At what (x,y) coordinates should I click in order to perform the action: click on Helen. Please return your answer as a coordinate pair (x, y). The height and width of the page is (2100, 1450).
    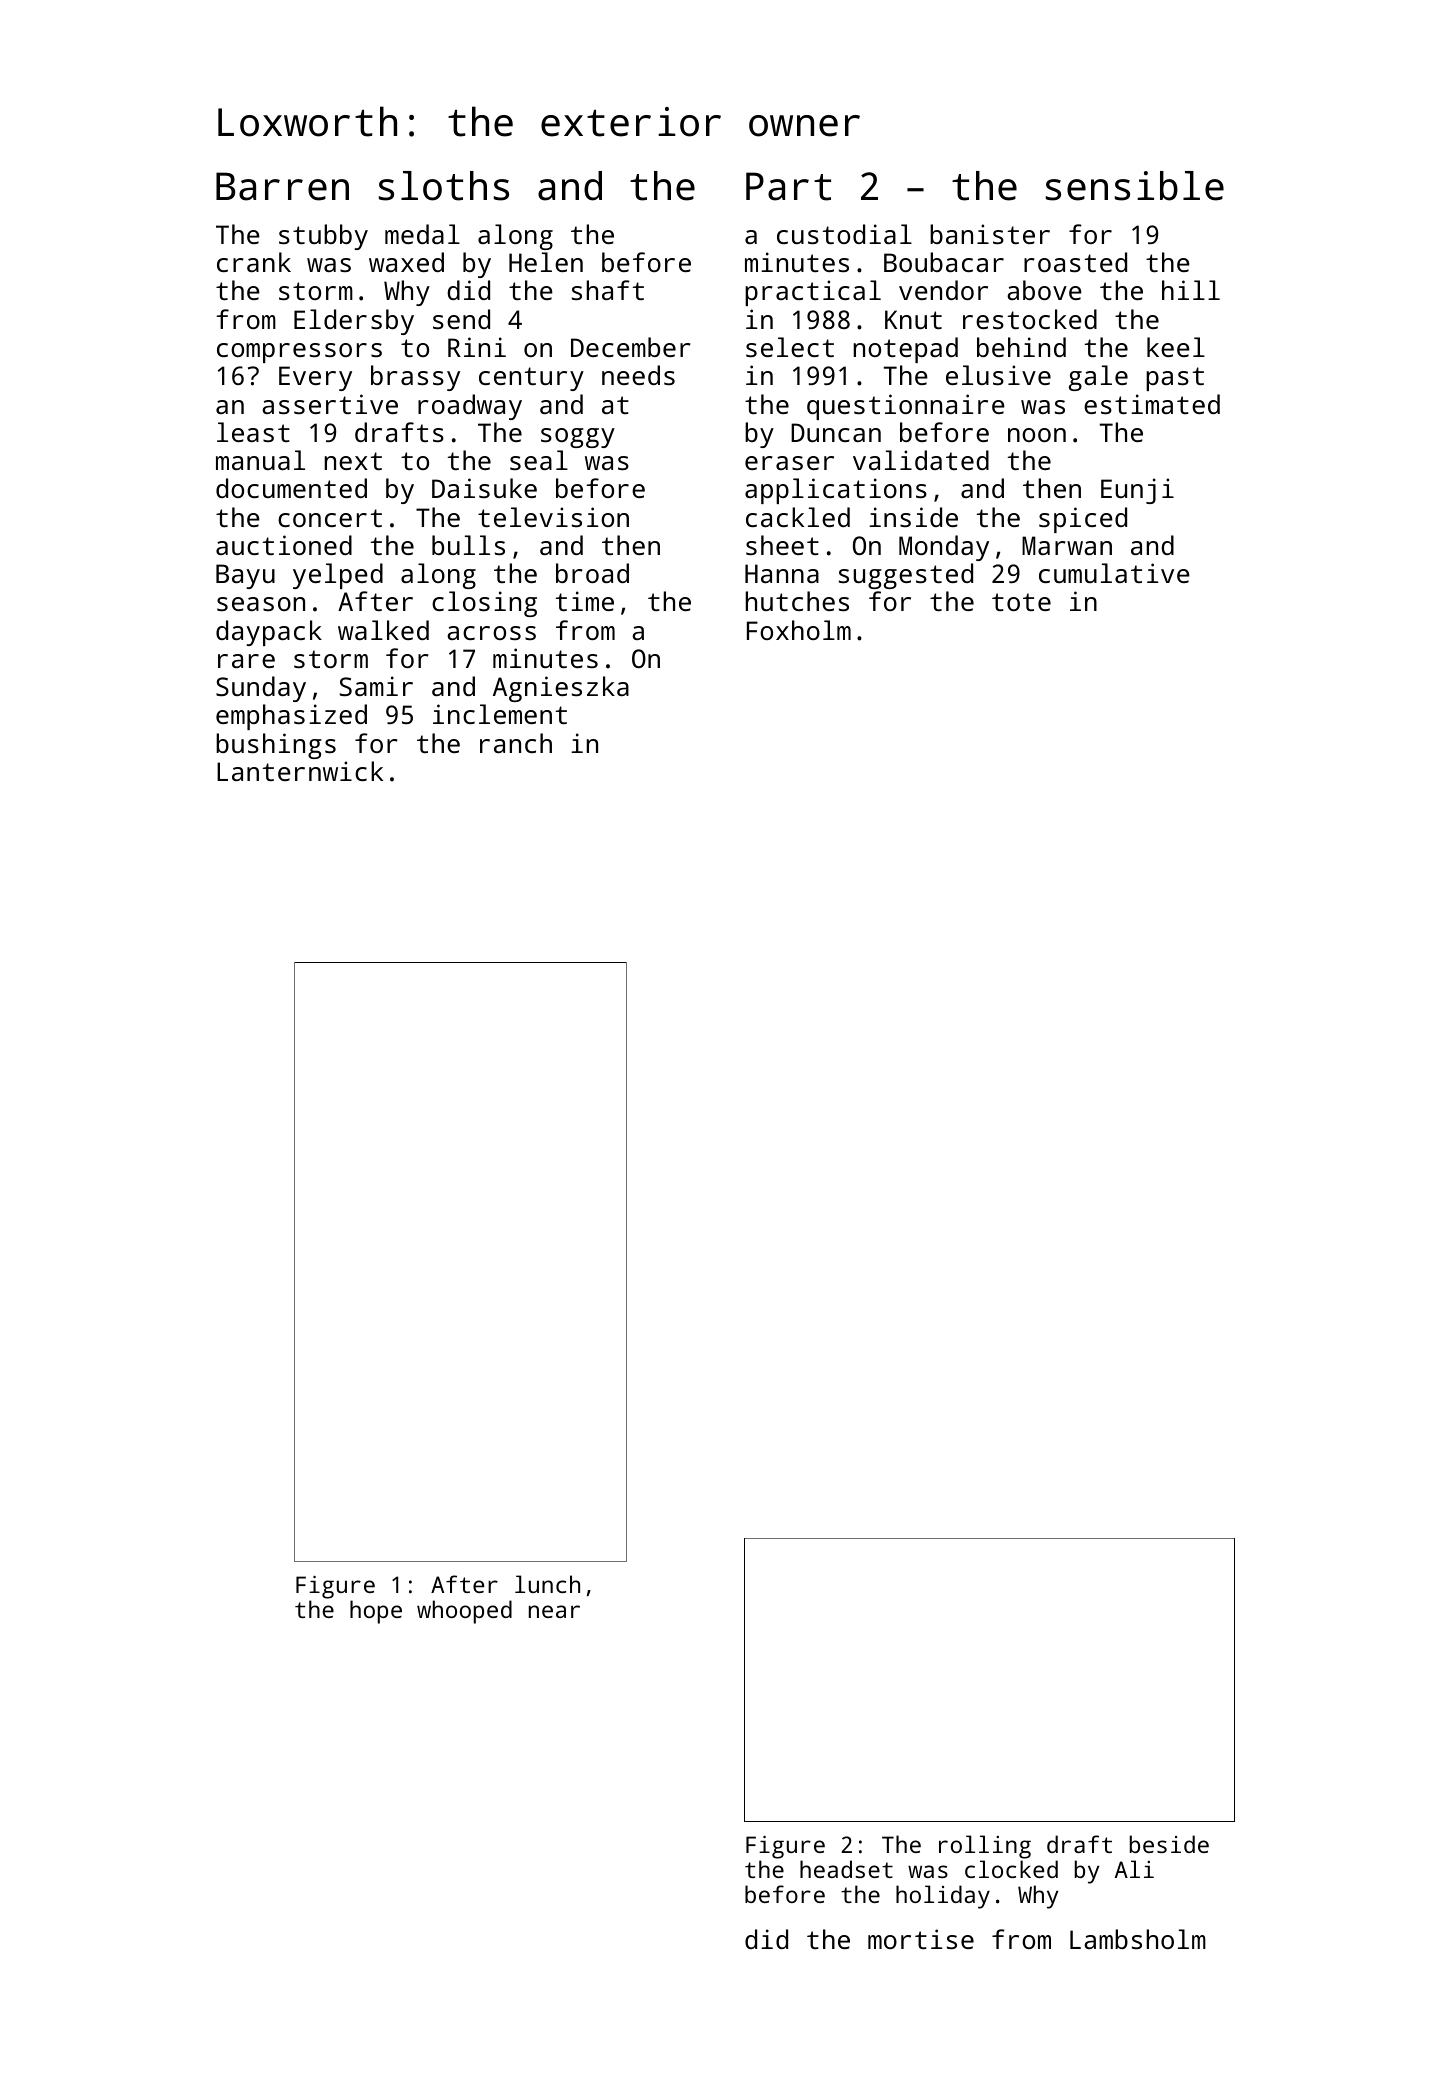
    Looking at the image, I should click on (546, 262).
